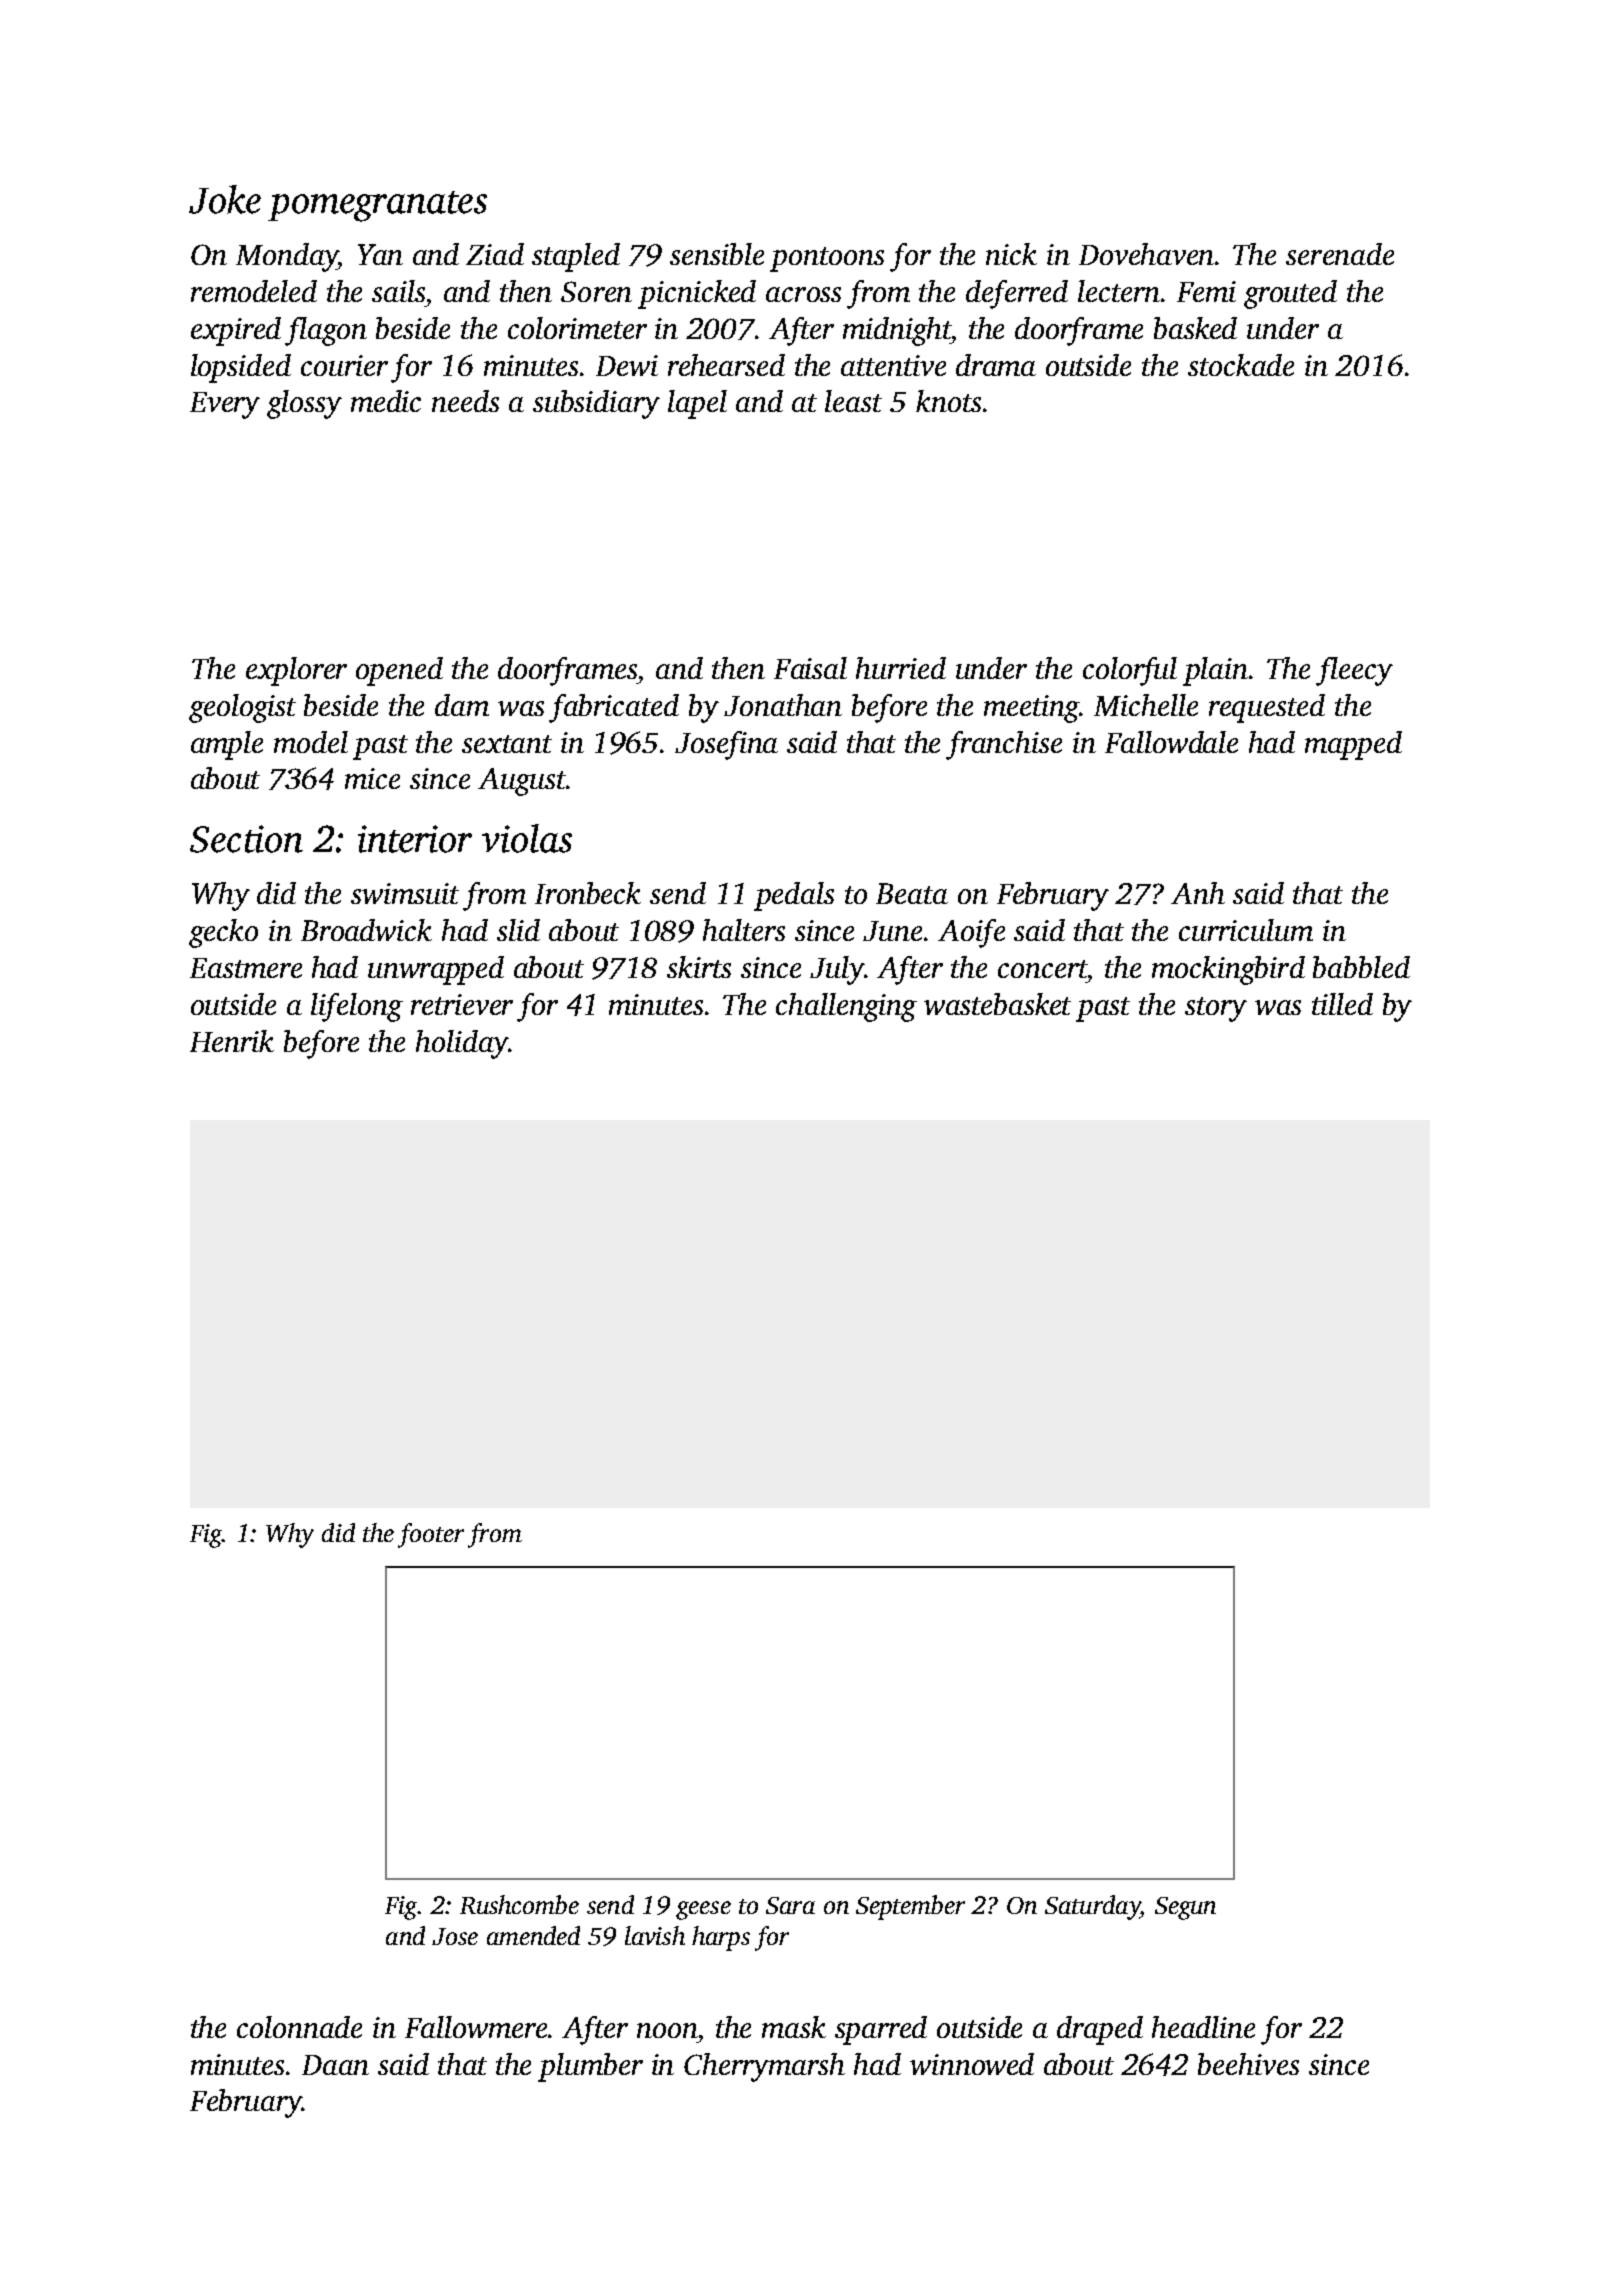  I want to click on Daan, so click(335, 2065).
